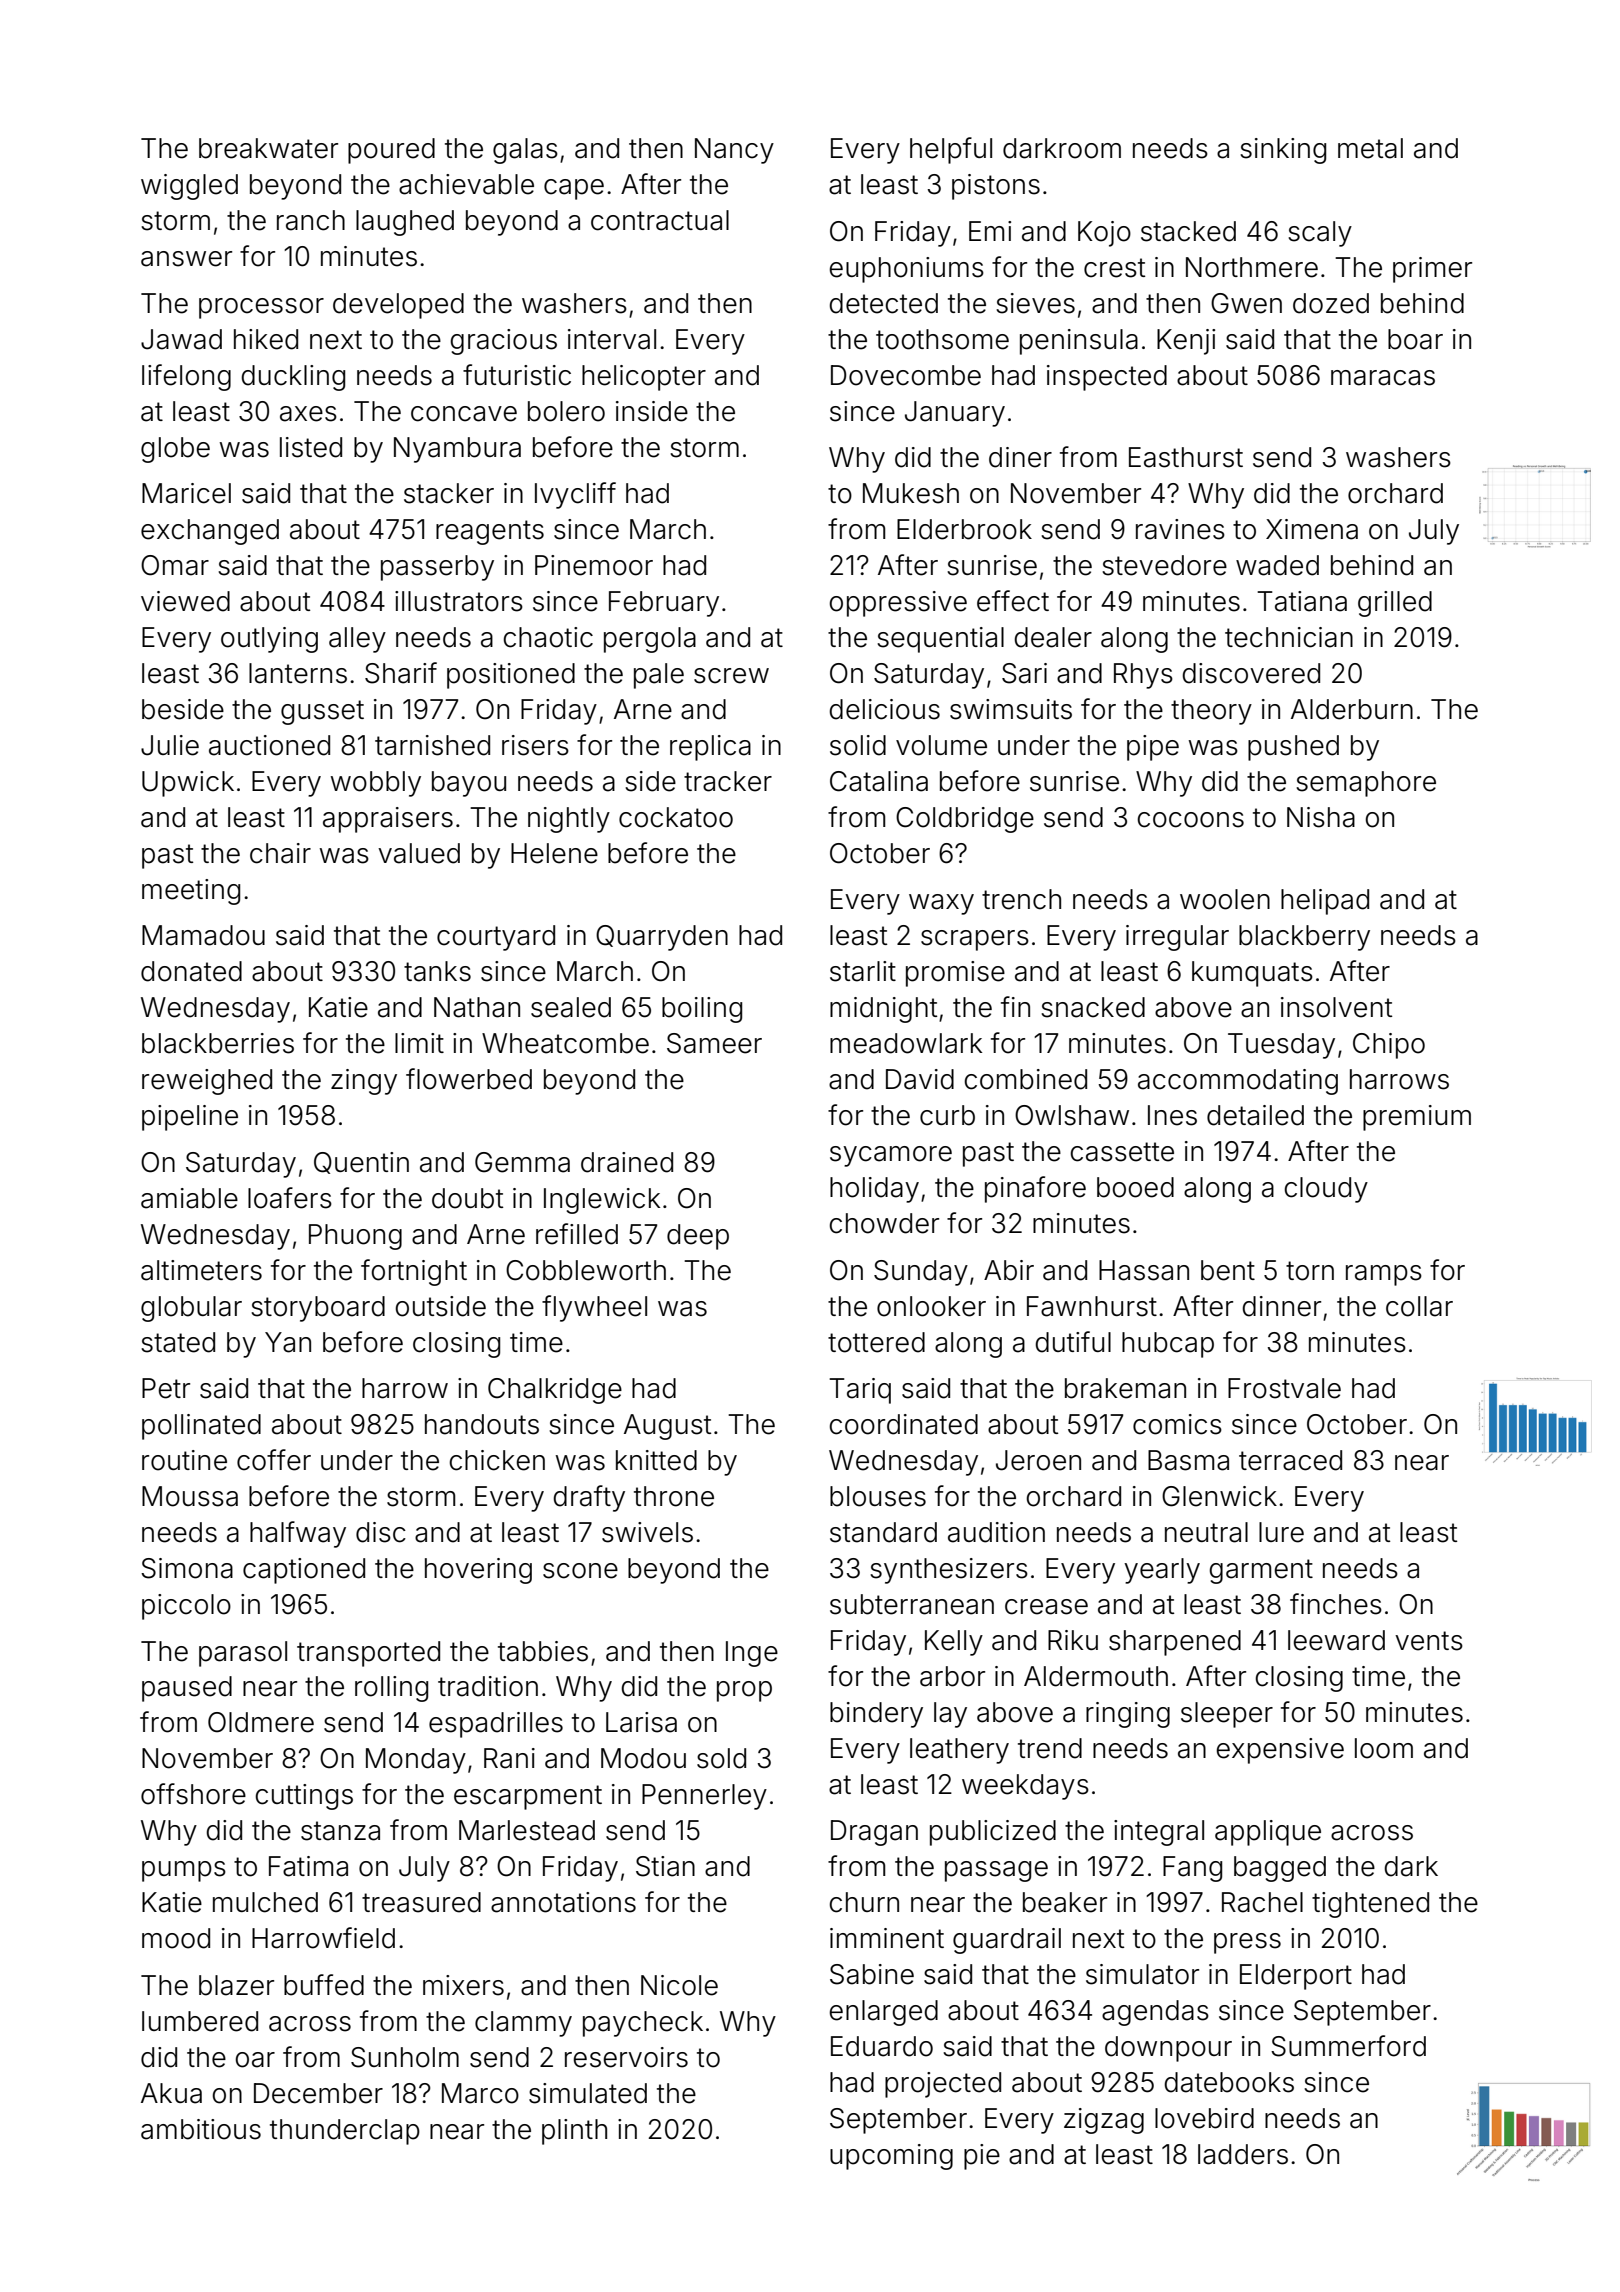 This screenshot has width=1620, height=2292. Describe the element at coordinates (571, 1007) in the screenshot. I see `sealed` at that location.
